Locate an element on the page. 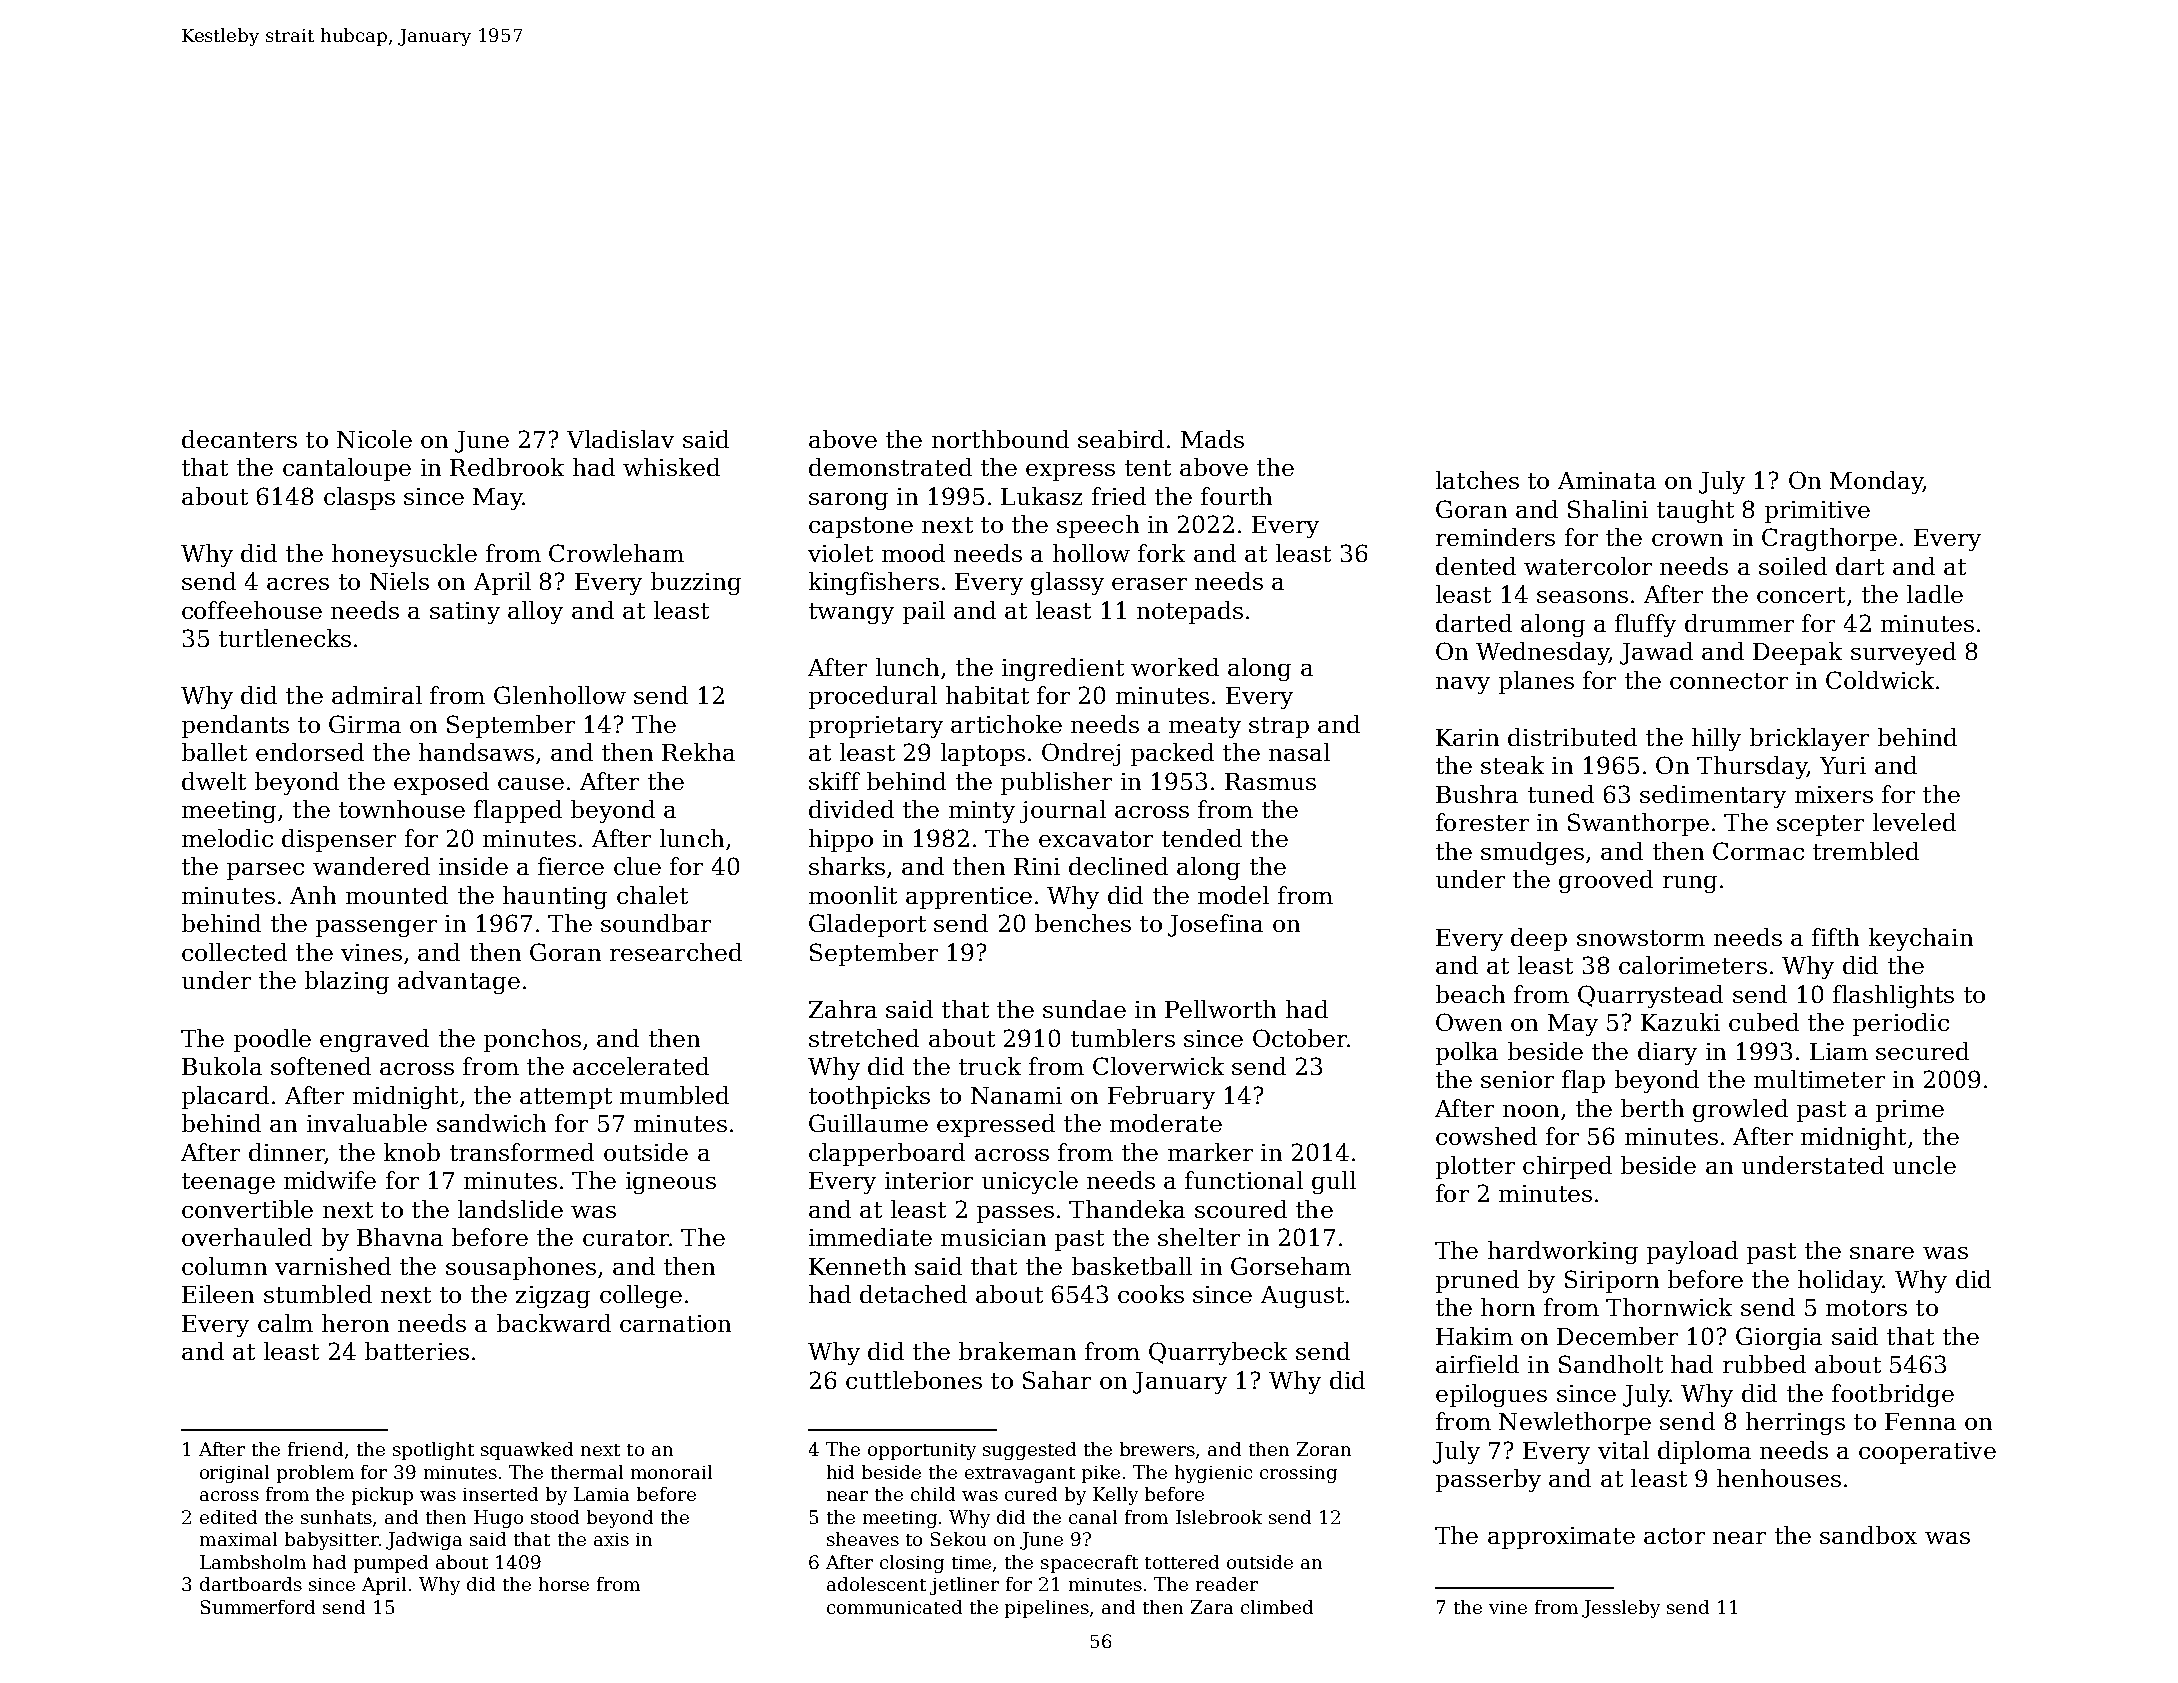 Image resolution: width=2178 pixels, height=1683 pixels. eraser is located at coordinates (1149, 584).
